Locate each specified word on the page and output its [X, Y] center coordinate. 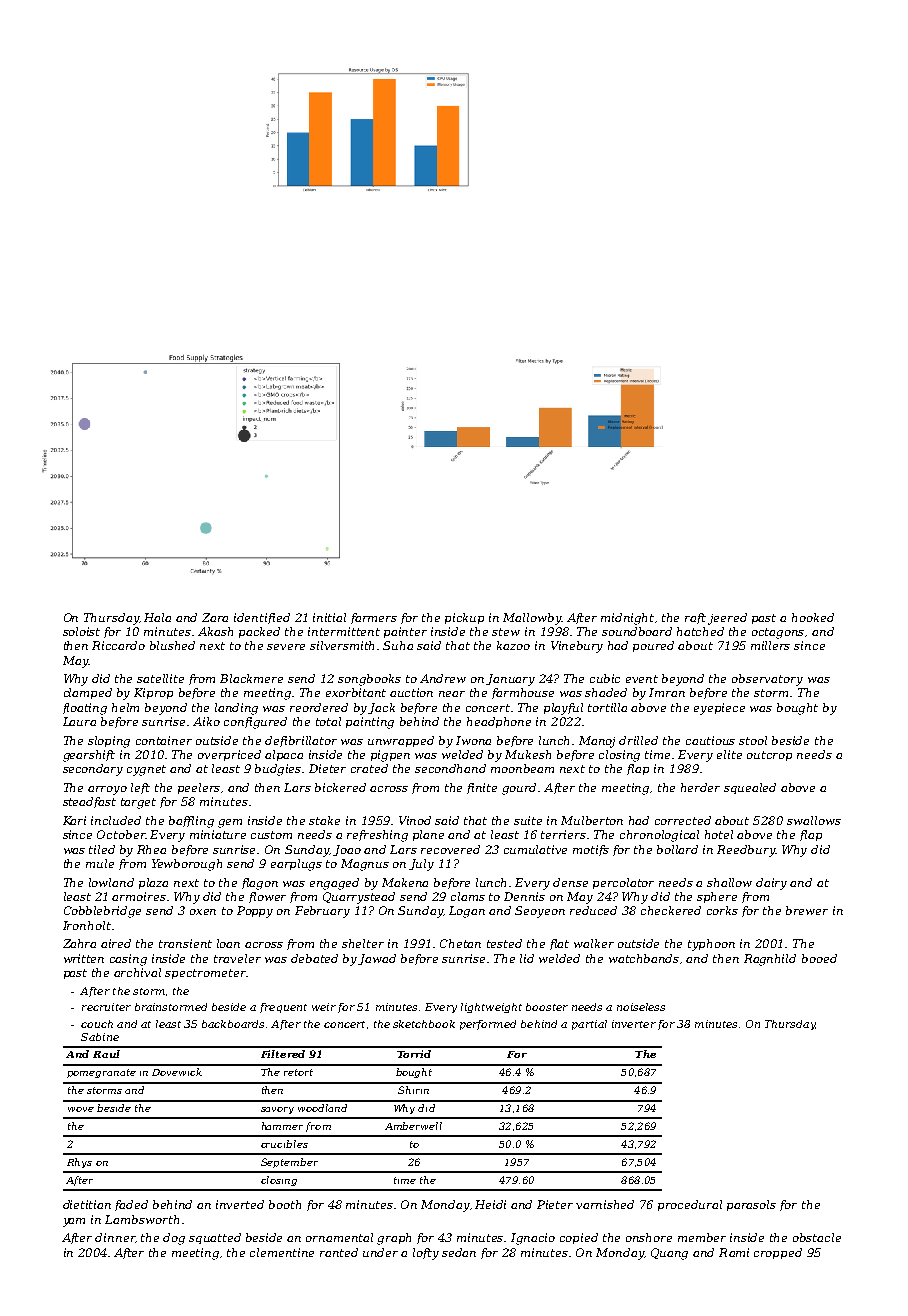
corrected [683, 820]
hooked [813, 617]
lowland [111, 882]
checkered [671, 910]
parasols [751, 1205]
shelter [363, 943]
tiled [102, 849]
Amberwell [413, 1126]
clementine [282, 1252]
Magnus [365, 865]
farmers [374, 618]
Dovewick [177, 1072]
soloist [81, 631]
